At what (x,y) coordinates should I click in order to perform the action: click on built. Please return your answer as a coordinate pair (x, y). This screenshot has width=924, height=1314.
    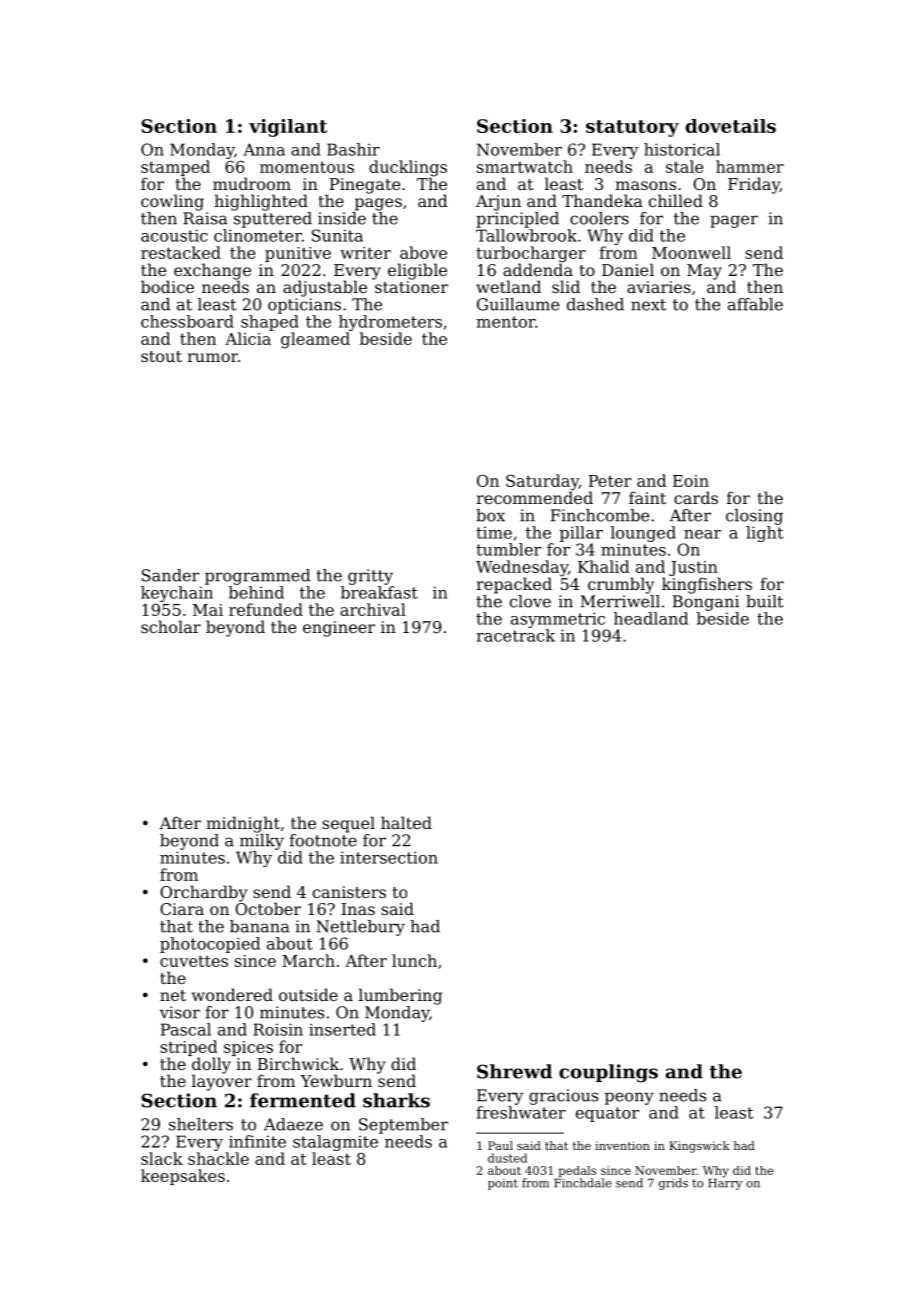
    Looking at the image, I should click on (764, 601).
